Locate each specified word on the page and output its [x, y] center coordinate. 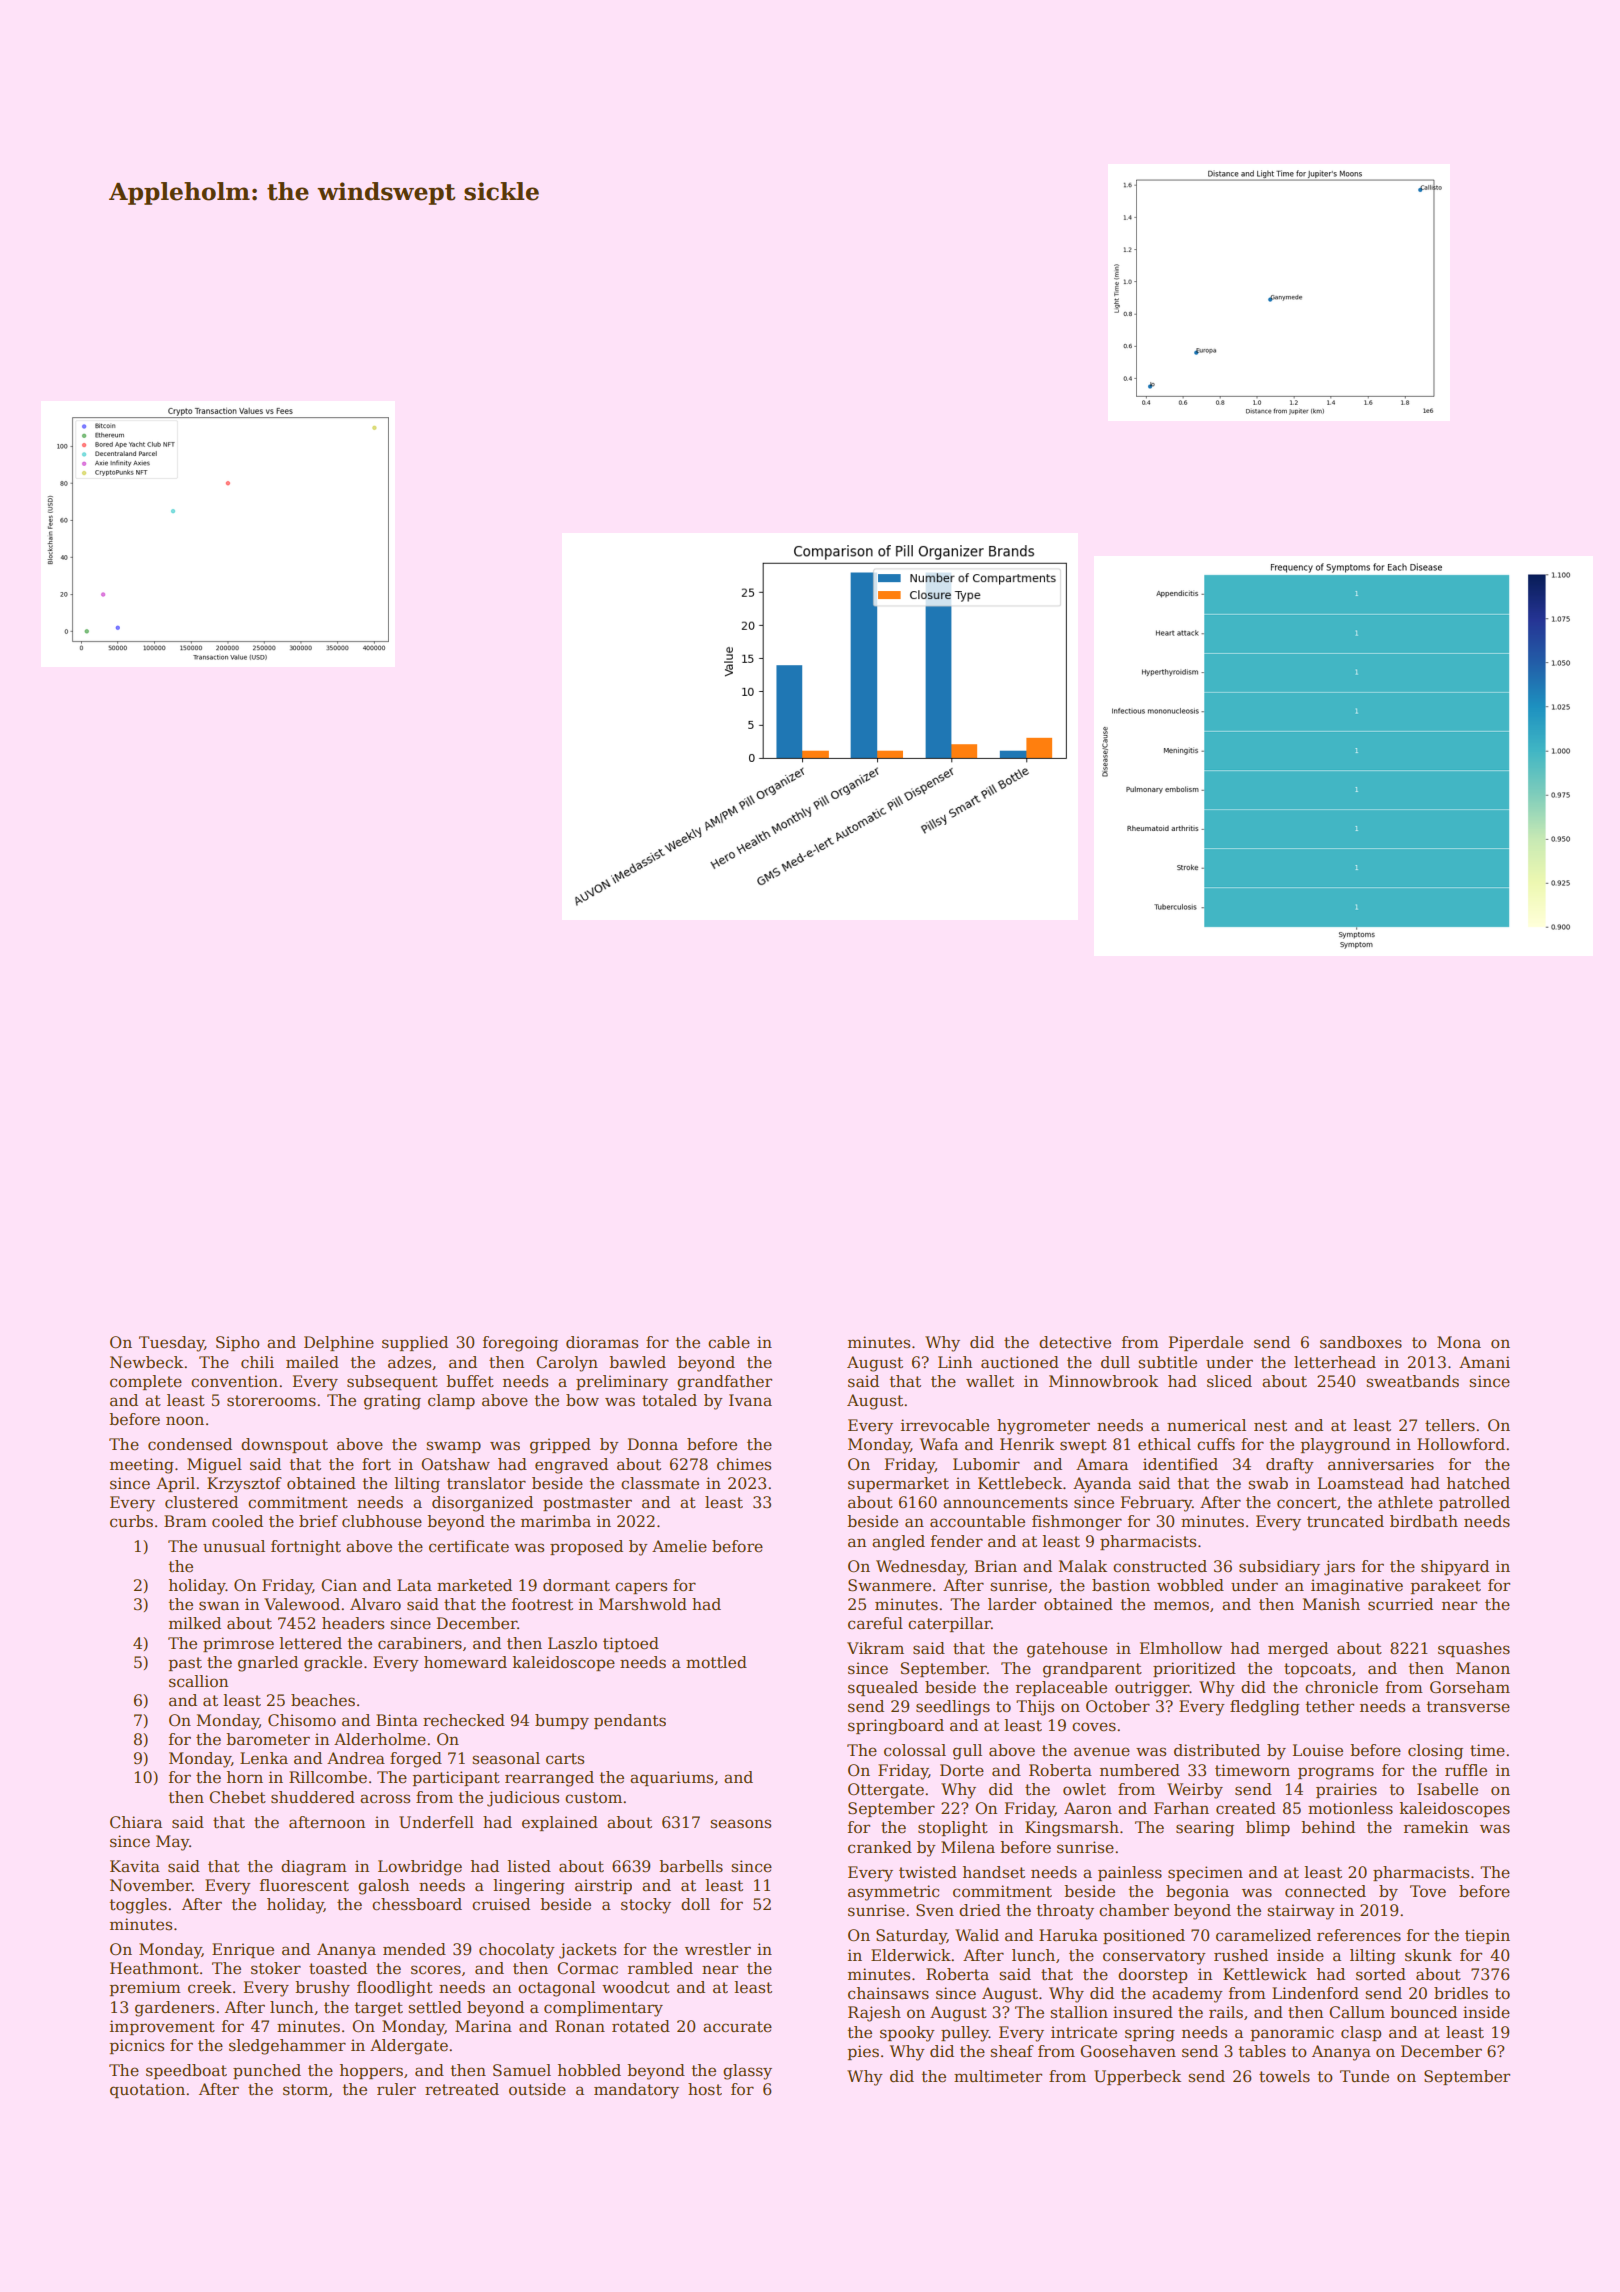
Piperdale [1206, 1343]
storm [305, 2090]
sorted [1381, 1974]
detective [1075, 1342]
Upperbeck [1137, 2077]
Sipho [238, 1343]
